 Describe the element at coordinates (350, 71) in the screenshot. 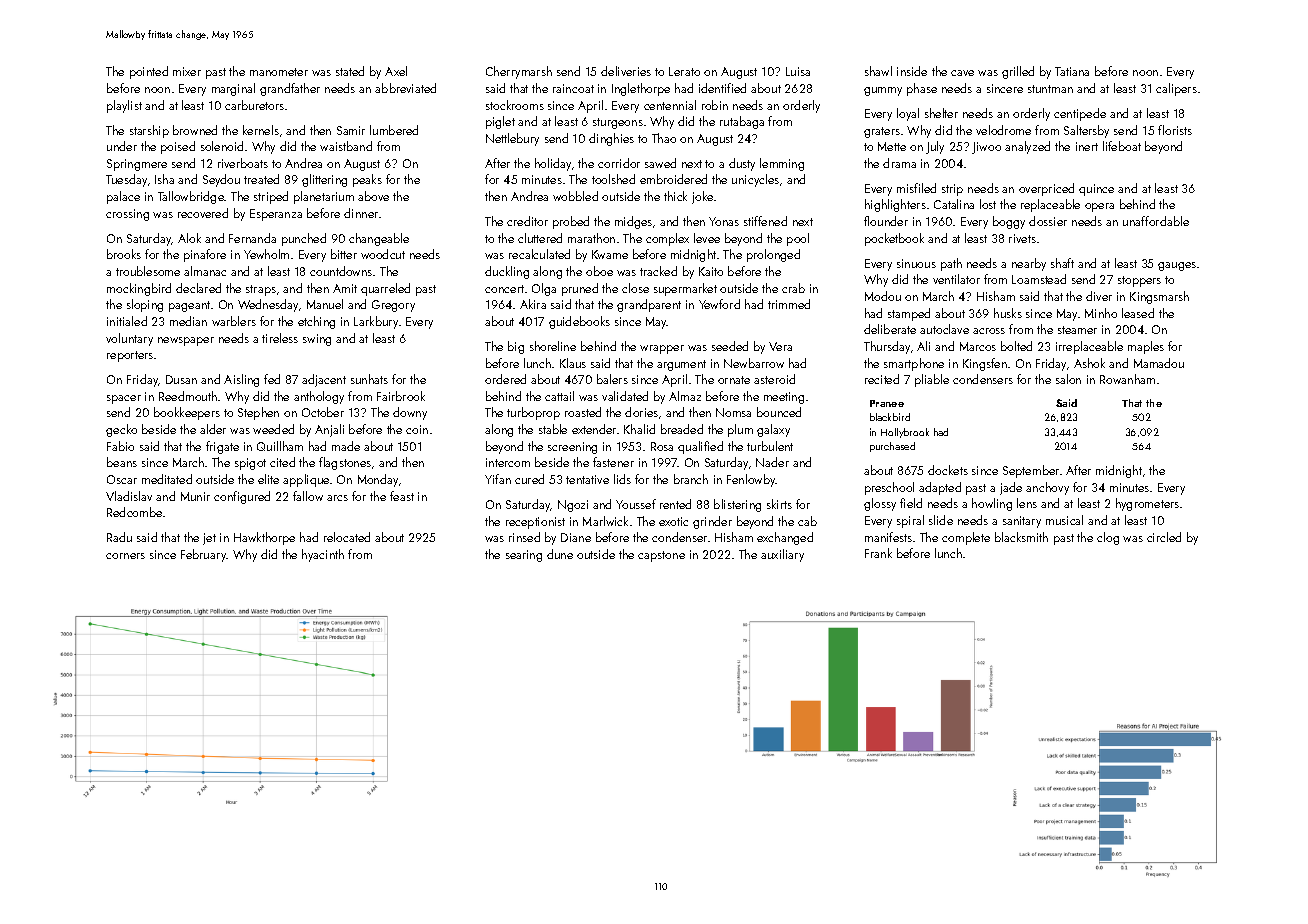

I see `stated` at that location.
